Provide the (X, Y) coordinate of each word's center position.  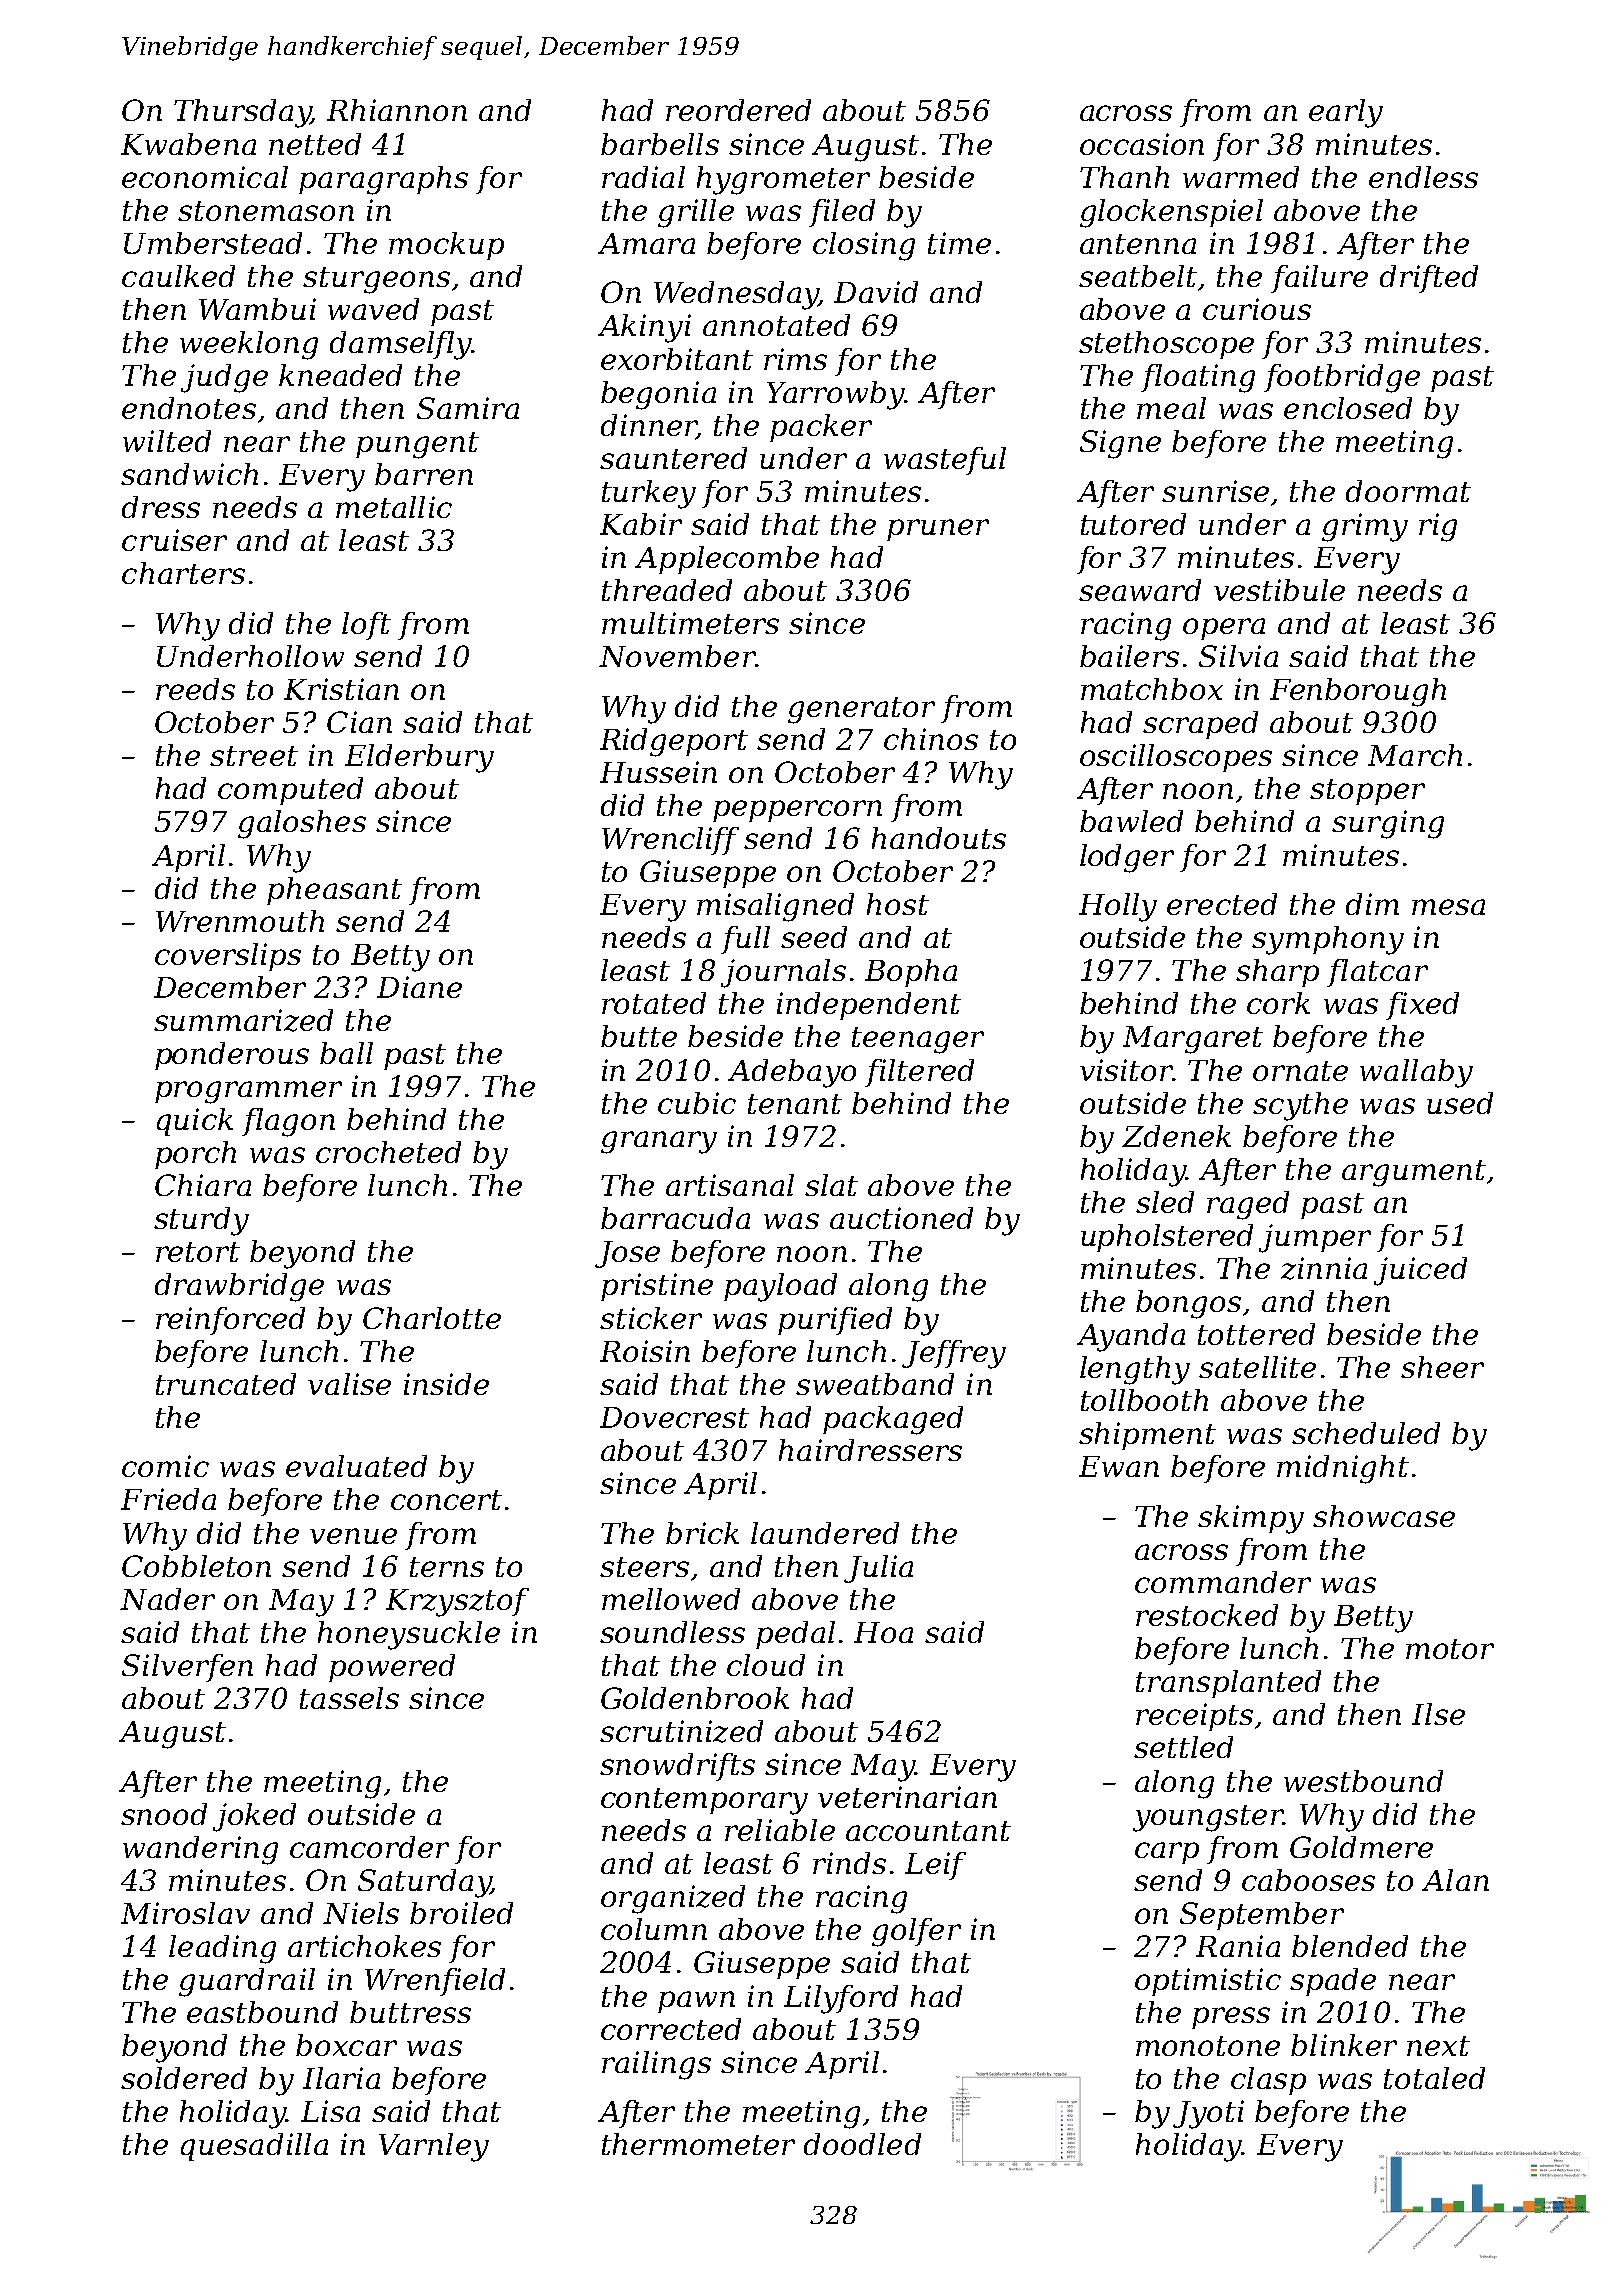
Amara (646, 243)
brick (702, 1533)
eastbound (262, 2012)
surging (1388, 824)
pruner (938, 530)
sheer (1442, 1367)
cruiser (174, 540)
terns (447, 1567)
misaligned (775, 907)
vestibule (1279, 590)
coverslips (228, 957)
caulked (178, 276)
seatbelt (1138, 276)
